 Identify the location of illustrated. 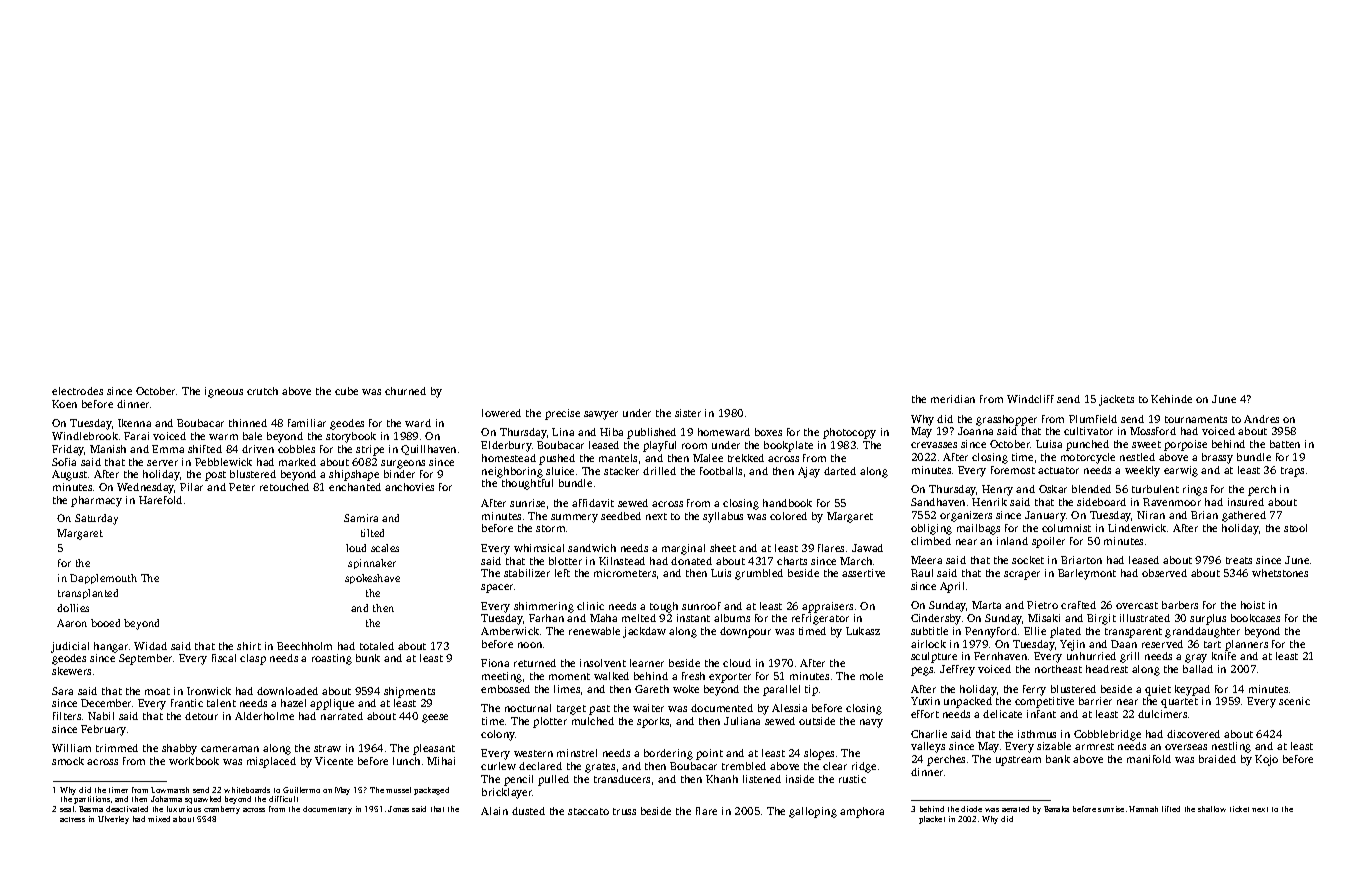
(1145, 618).
